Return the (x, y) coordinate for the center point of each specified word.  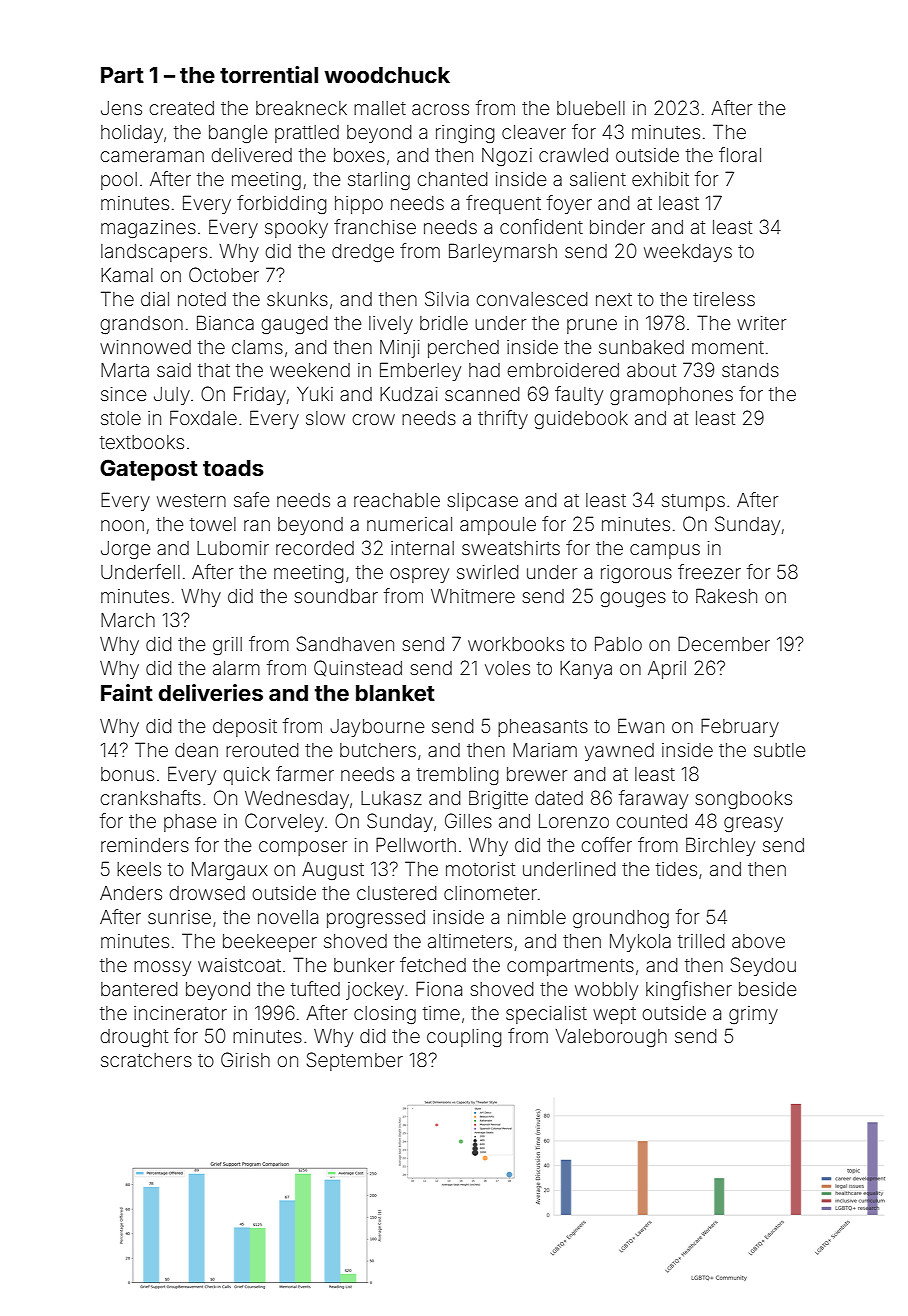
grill (227, 646)
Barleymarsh (503, 252)
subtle (779, 750)
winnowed (145, 347)
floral (740, 154)
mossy (162, 968)
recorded (315, 548)
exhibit (660, 179)
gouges (633, 599)
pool (119, 181)
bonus (127, 774)
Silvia (447, 298)
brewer (537, 774)
